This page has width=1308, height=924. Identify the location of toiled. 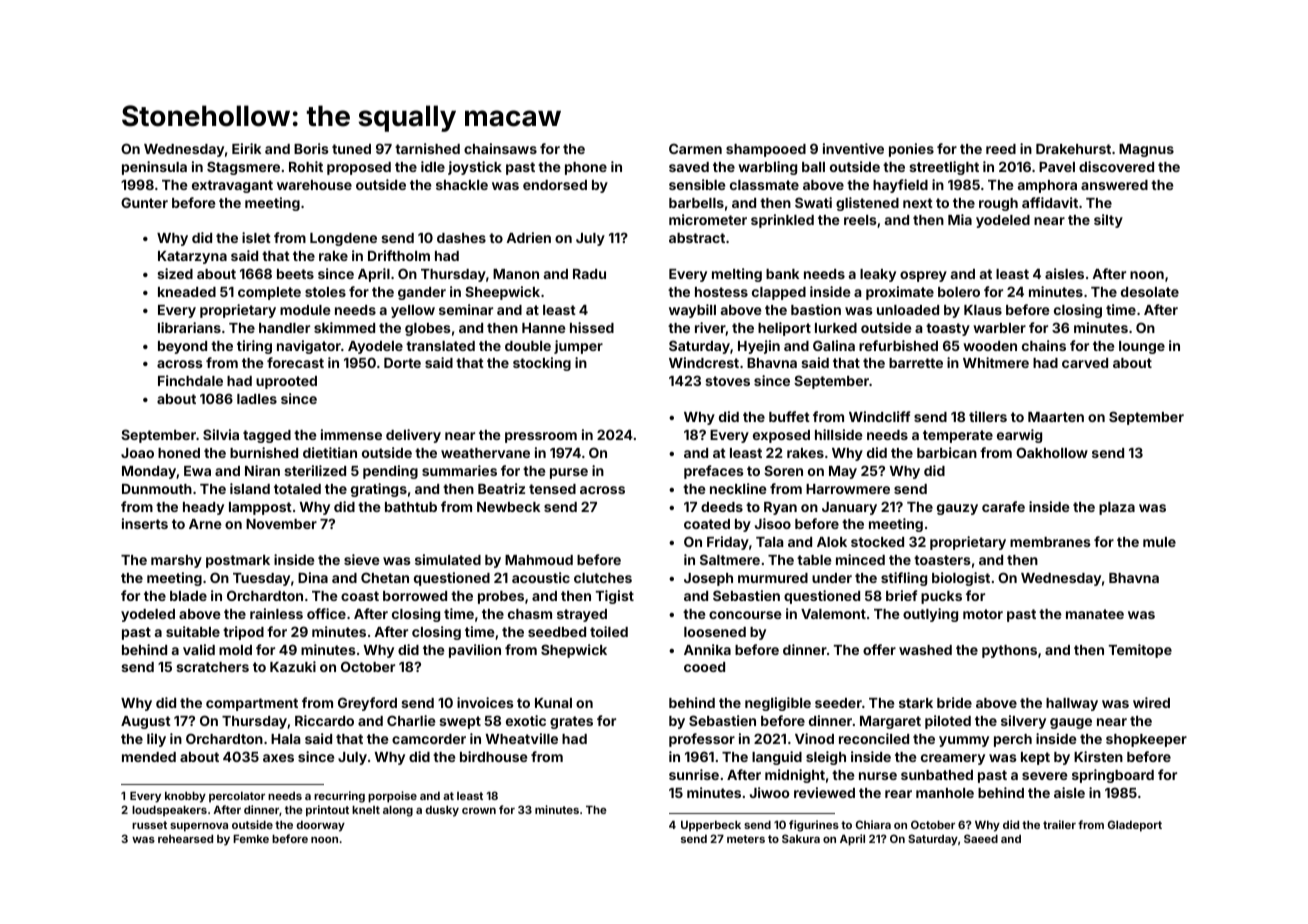
(609, 631).
